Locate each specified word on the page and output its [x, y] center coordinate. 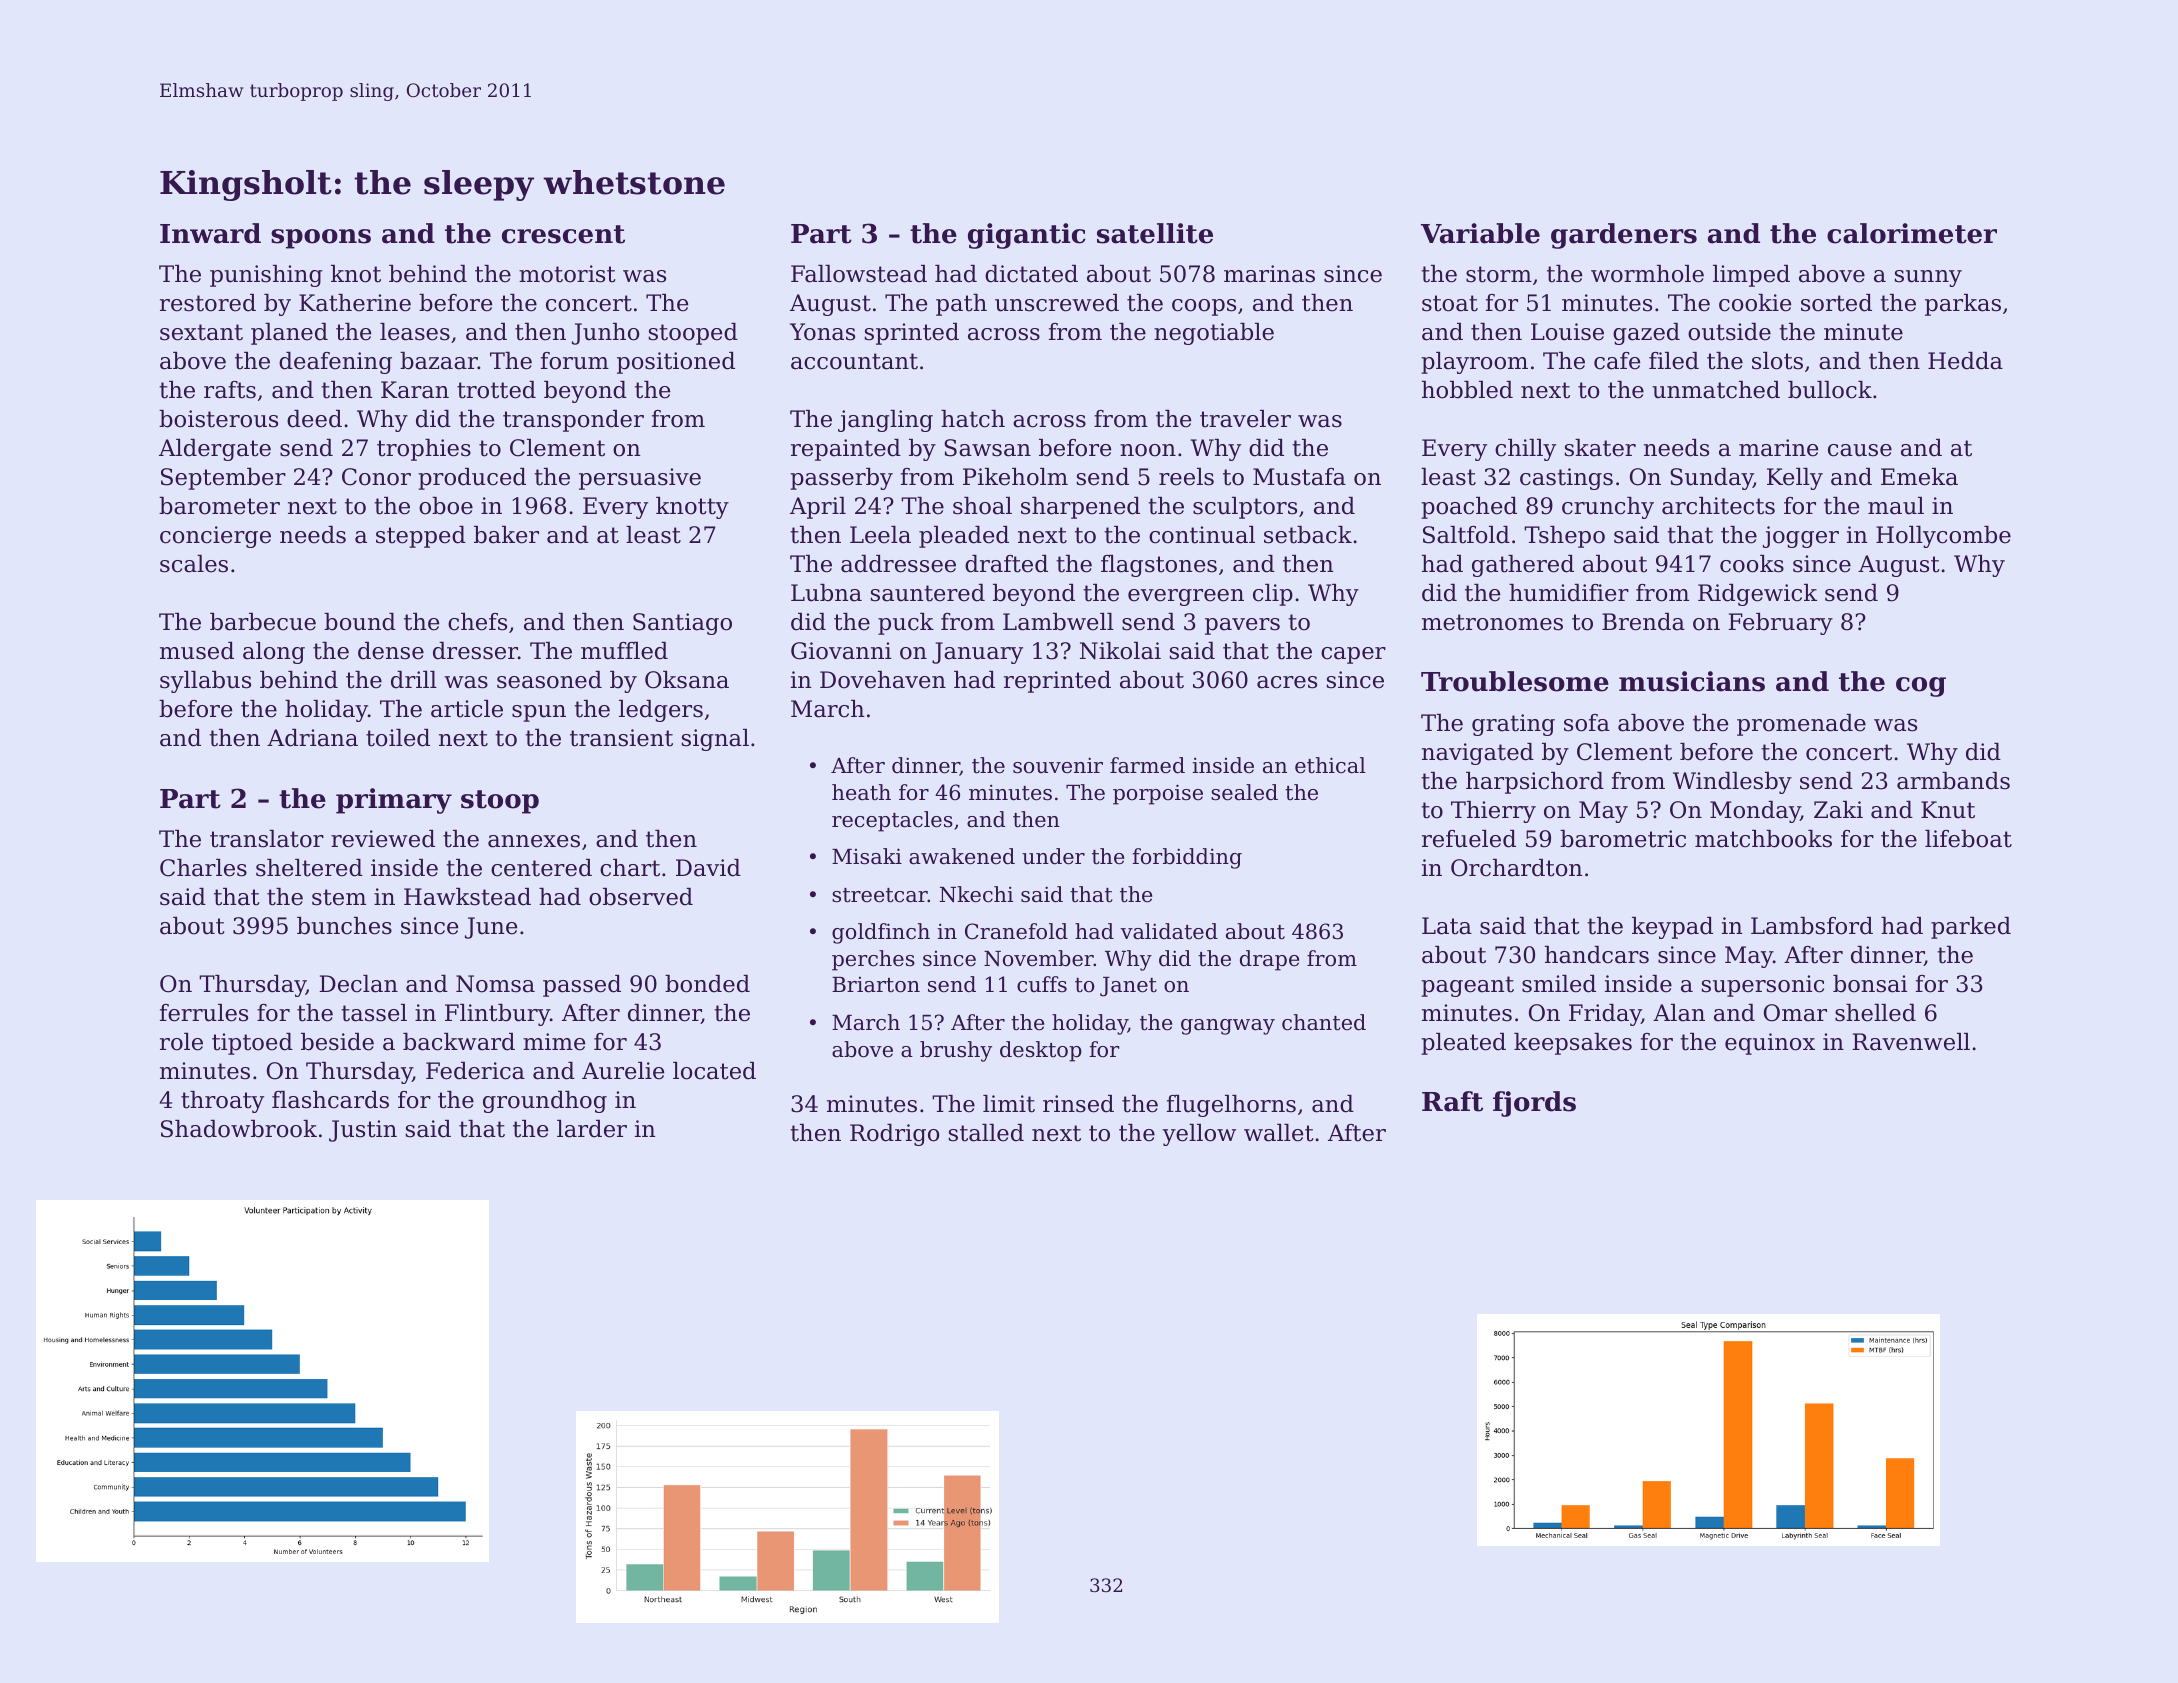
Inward [210, 233]
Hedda [1965, 361]
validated [1169, 931]
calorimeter [1912, 233]
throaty [222, 1102]
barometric [1623, 839]
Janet [1128, 987]
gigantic [1027, 236]
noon [1148, 450]
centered [541, 868]
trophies [424, 450]
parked [1971, 928]
